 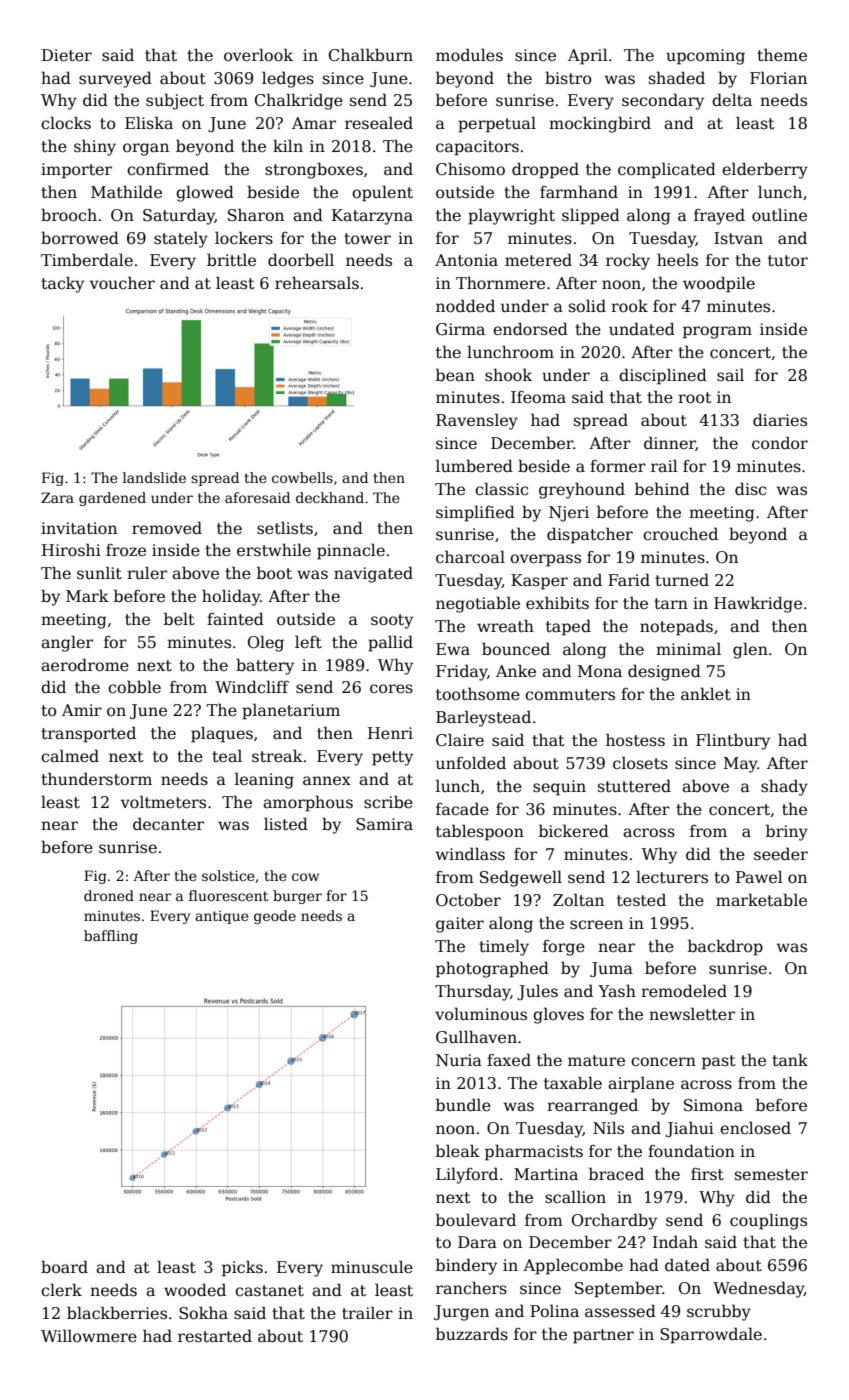 What do you see at coordinates (603, 1336) in the document?
I see `partner` at bounding box center [603, 1336].
